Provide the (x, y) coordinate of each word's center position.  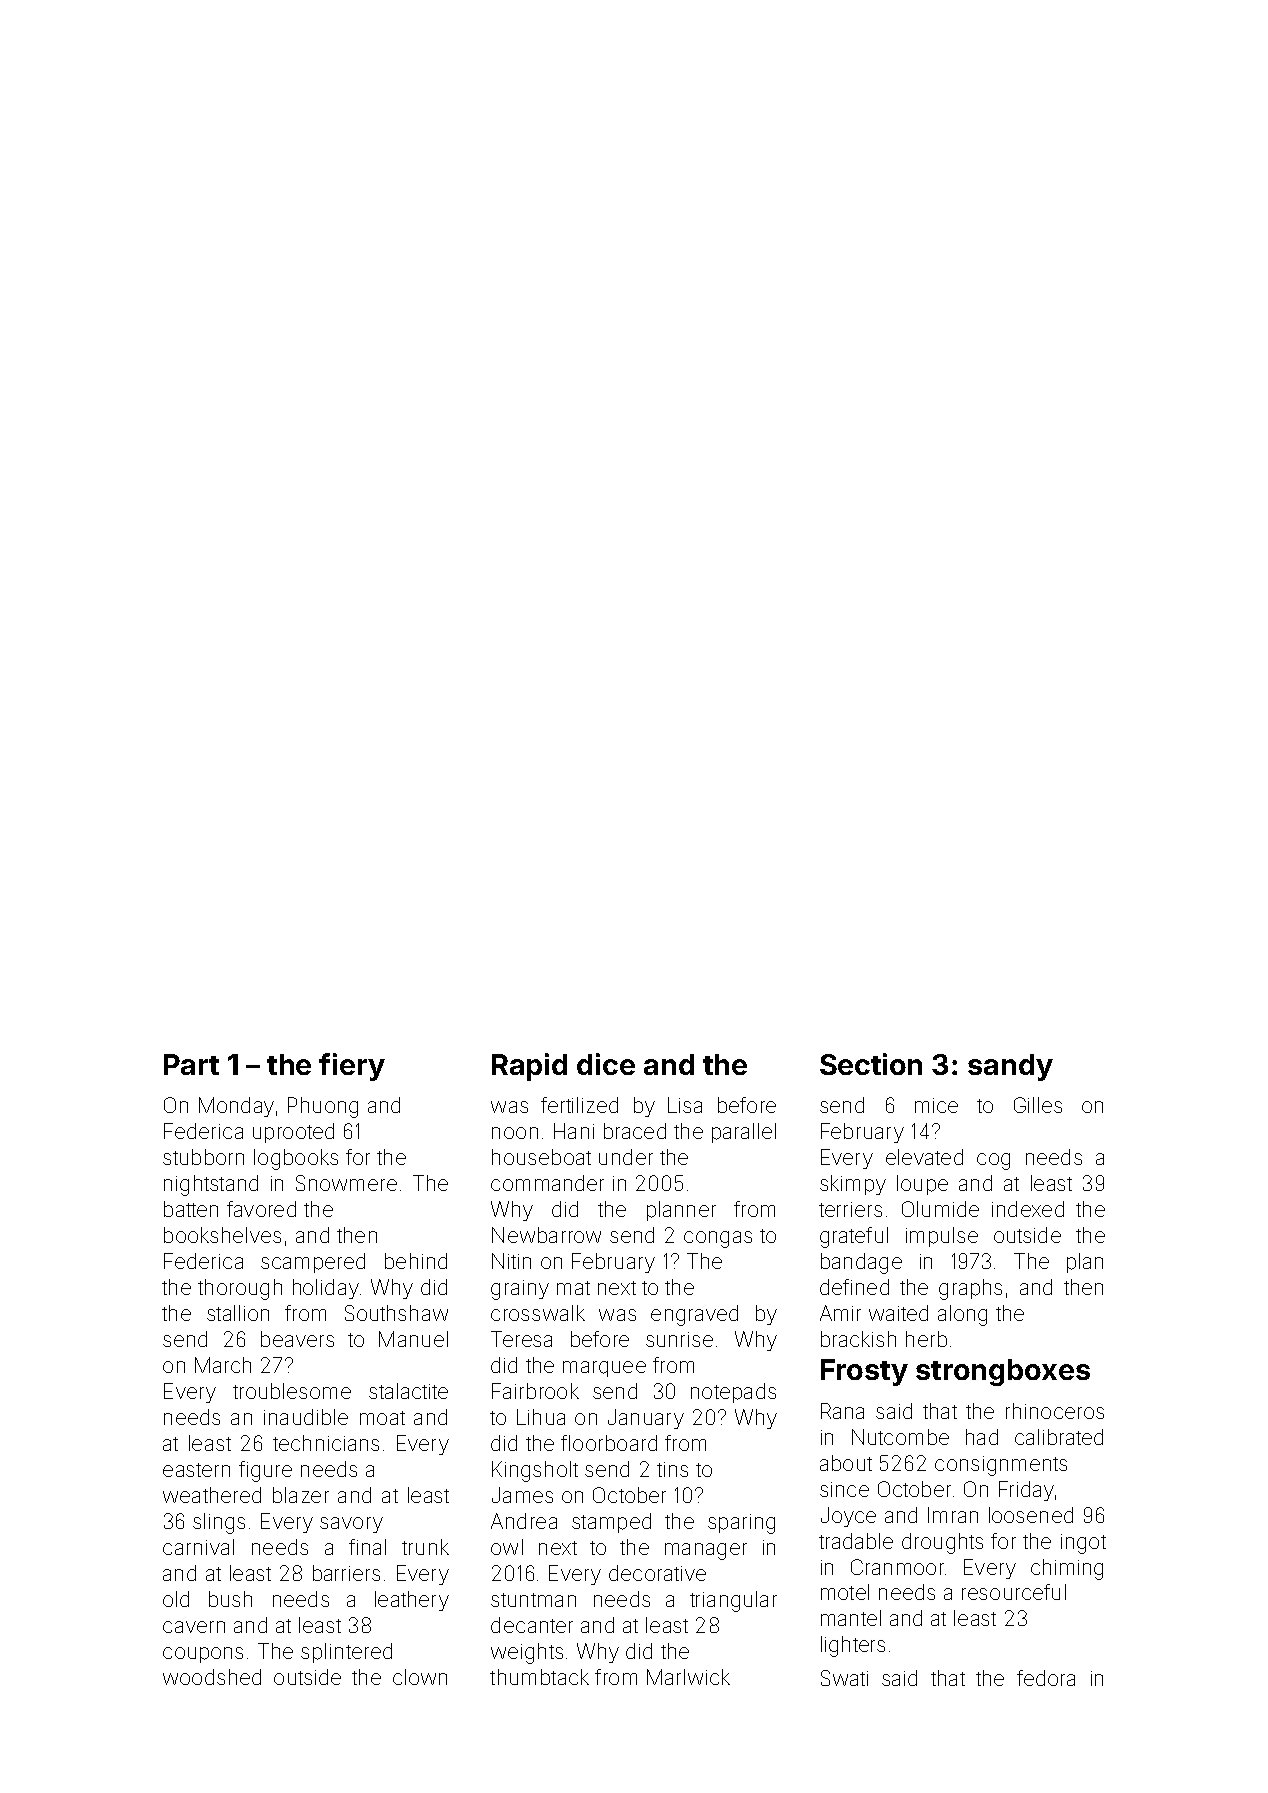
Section (871, 1064)
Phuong (323, 1107)
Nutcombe (900, 1437)
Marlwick (688, 1677)
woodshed (212, 1677)
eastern (196, 1470)
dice (606, 1064)
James (522, 1495)
